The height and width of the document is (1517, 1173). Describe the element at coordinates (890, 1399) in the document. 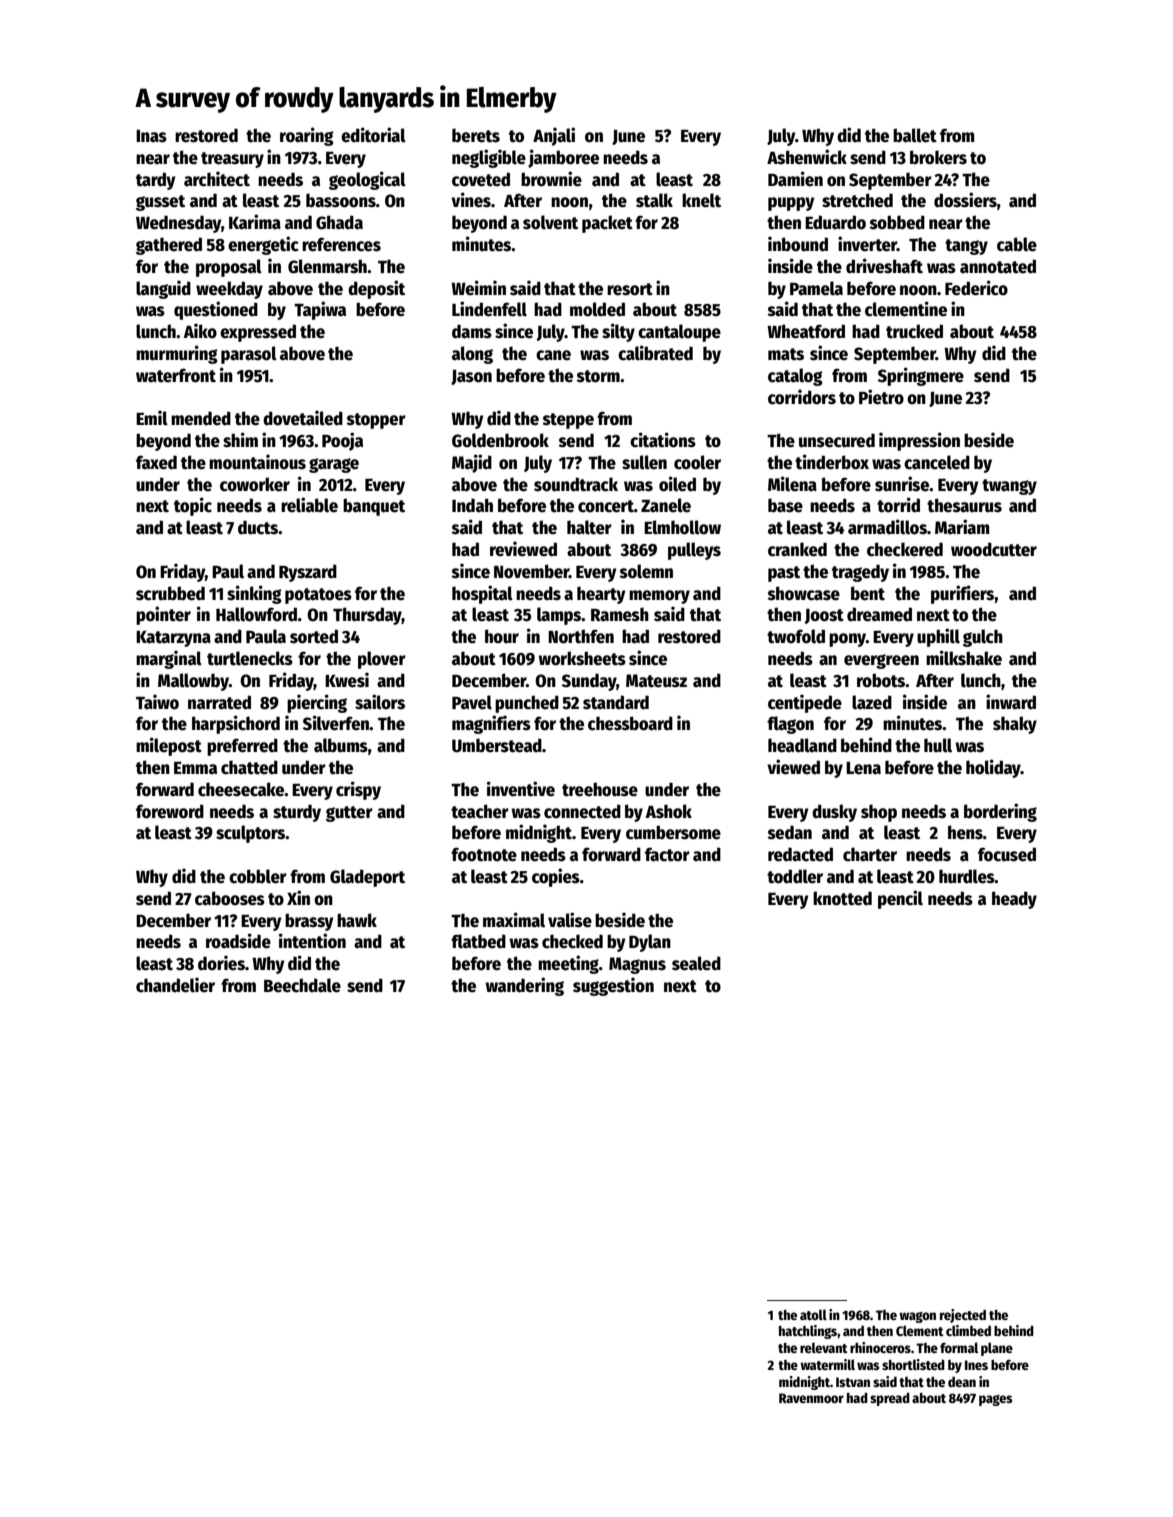

I see `spread` at that location.
